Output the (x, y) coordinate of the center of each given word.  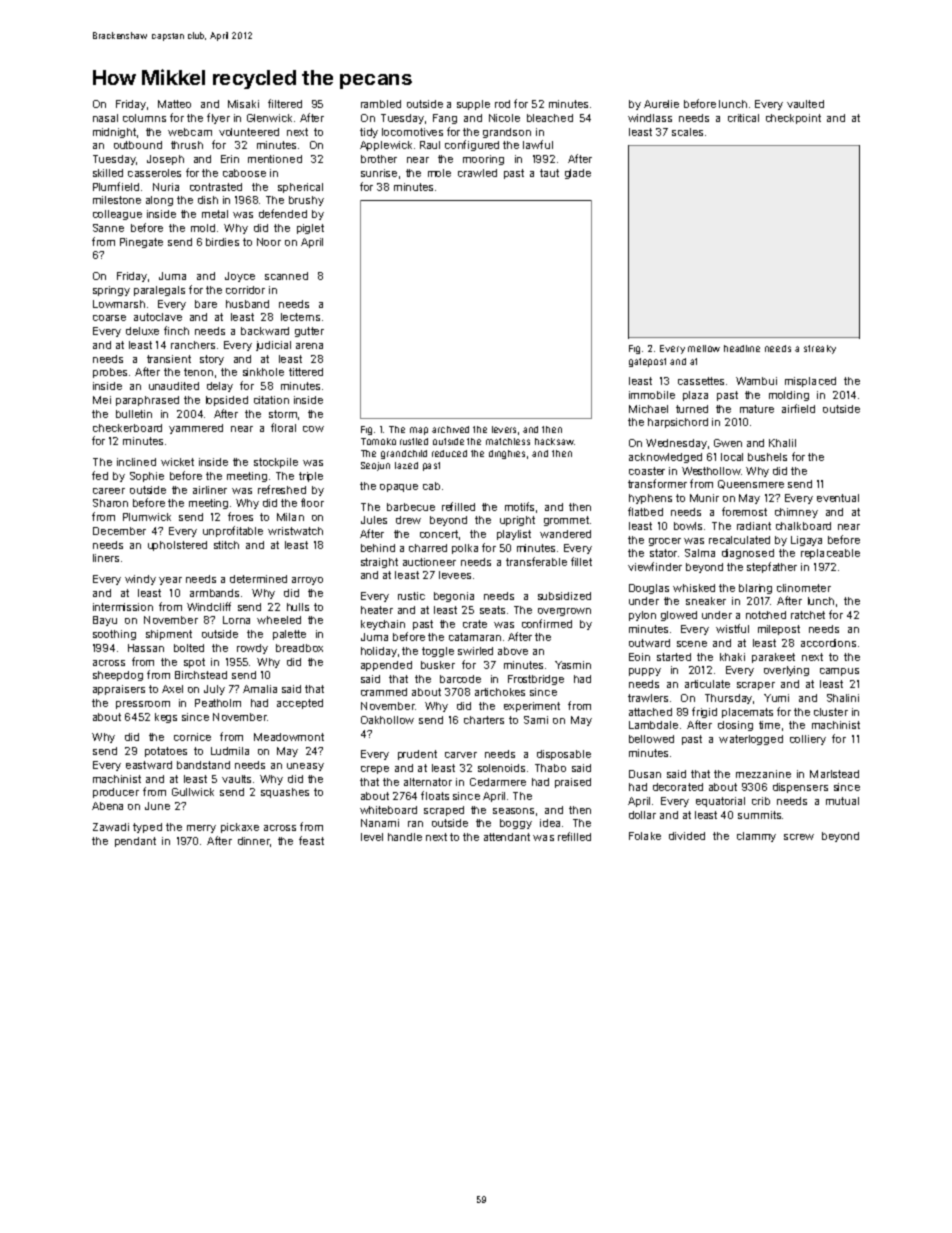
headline (742, 348)
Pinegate (141, 243)
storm (283, 414)
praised (573, 783)
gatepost (647, 362)
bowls (688, 526)
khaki (732, 657)
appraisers (119, 690)
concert (439, 534)
